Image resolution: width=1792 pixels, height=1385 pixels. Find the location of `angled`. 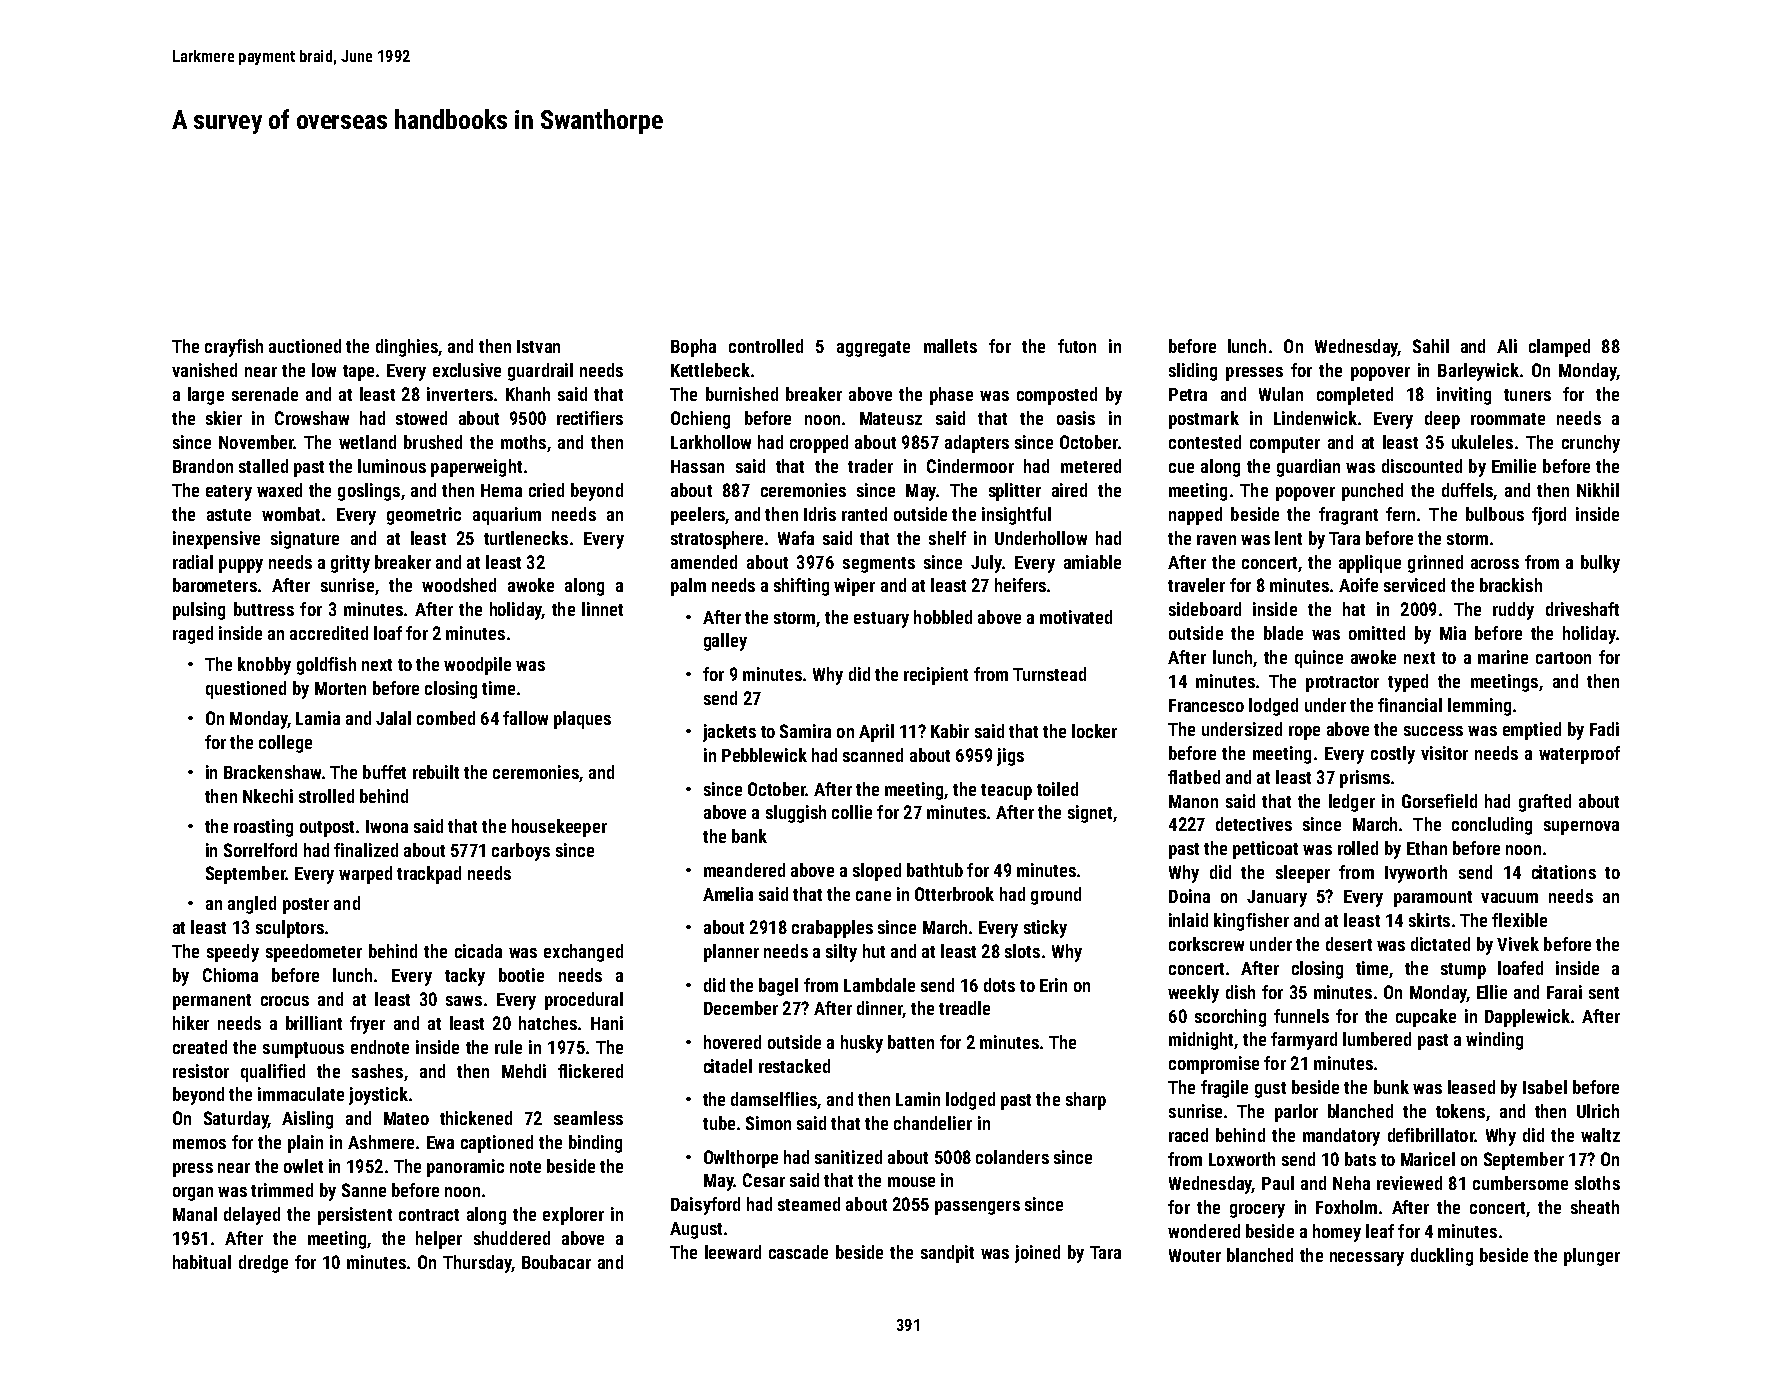

angled is located at coordinates (252, 905).
